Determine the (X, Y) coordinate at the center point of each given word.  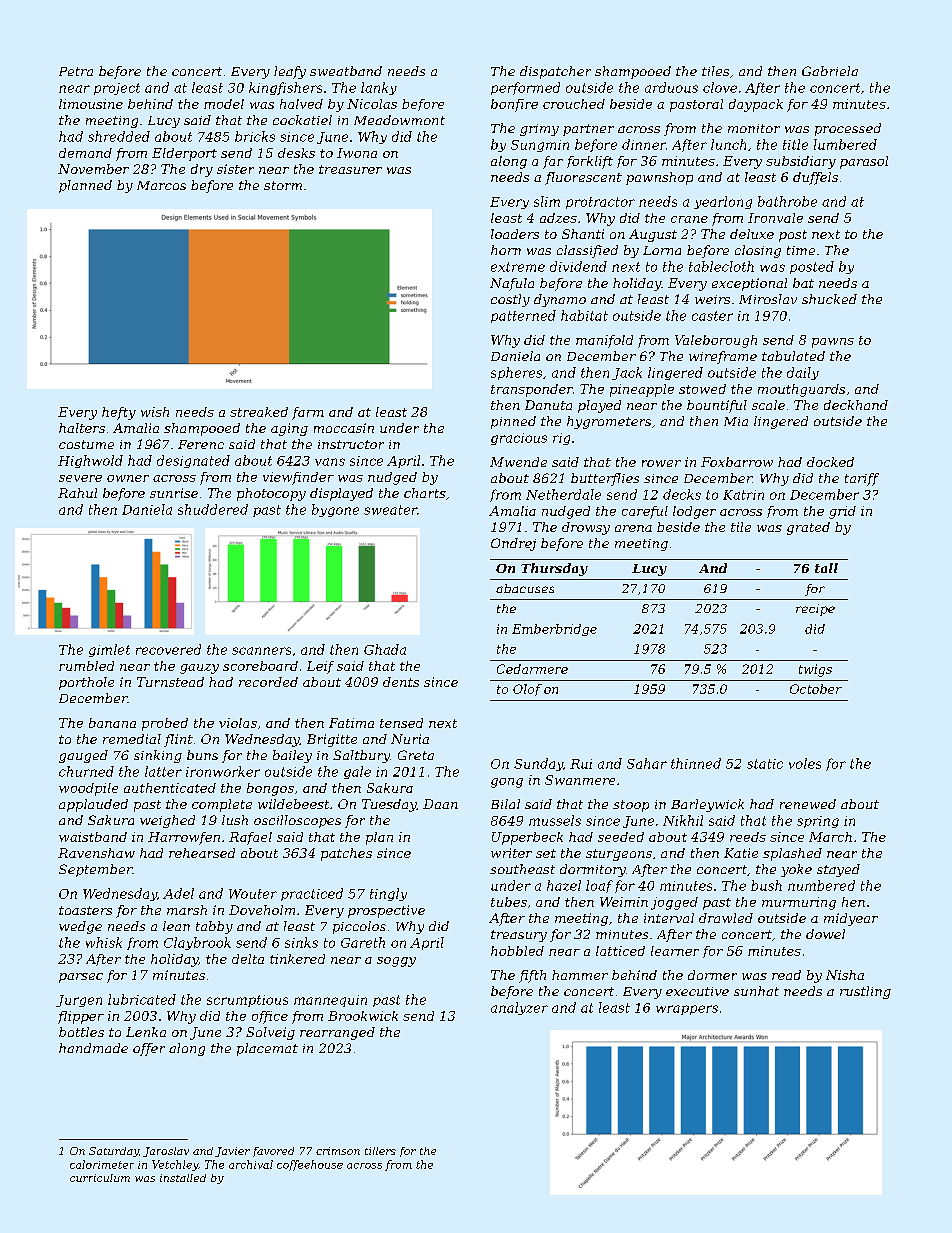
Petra (76, 71)
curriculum (100, 1178)
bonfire (514, 105)
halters (82, 428)
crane (689, 219)
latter (163, 771)
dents (401, 682)
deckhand (856, 405)
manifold (604, 341)
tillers (380, 1151)
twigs (815, 670)
